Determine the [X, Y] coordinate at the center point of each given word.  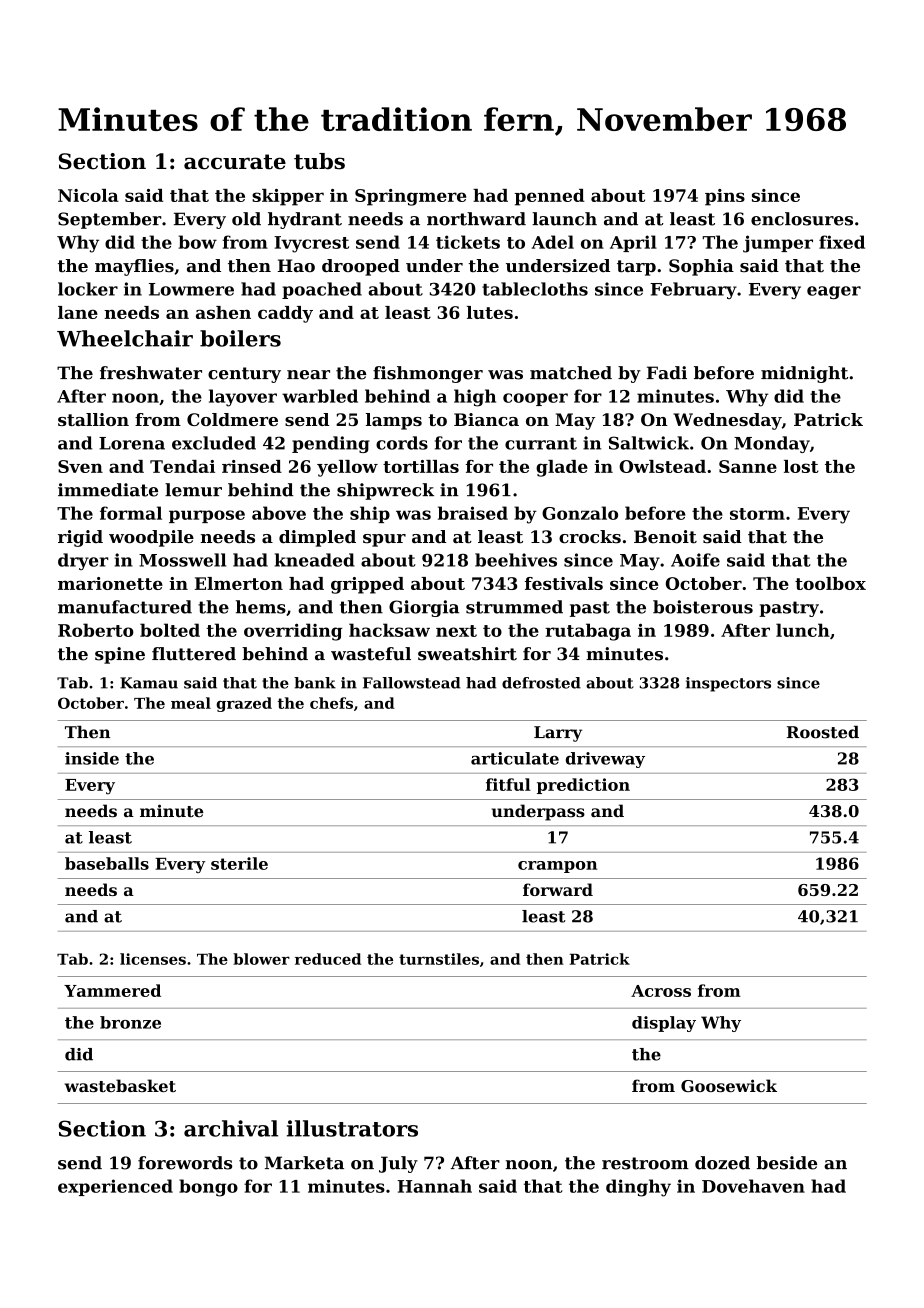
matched [571, 373]
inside [92, 758]
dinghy [638, 1188]
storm [757, 514]
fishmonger [428, 374]
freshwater [151, 373]
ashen [223, 312]
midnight [804, 374]
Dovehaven [753, 1186]
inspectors [728, 684]
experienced [115, 1187]
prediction [583, 786]
